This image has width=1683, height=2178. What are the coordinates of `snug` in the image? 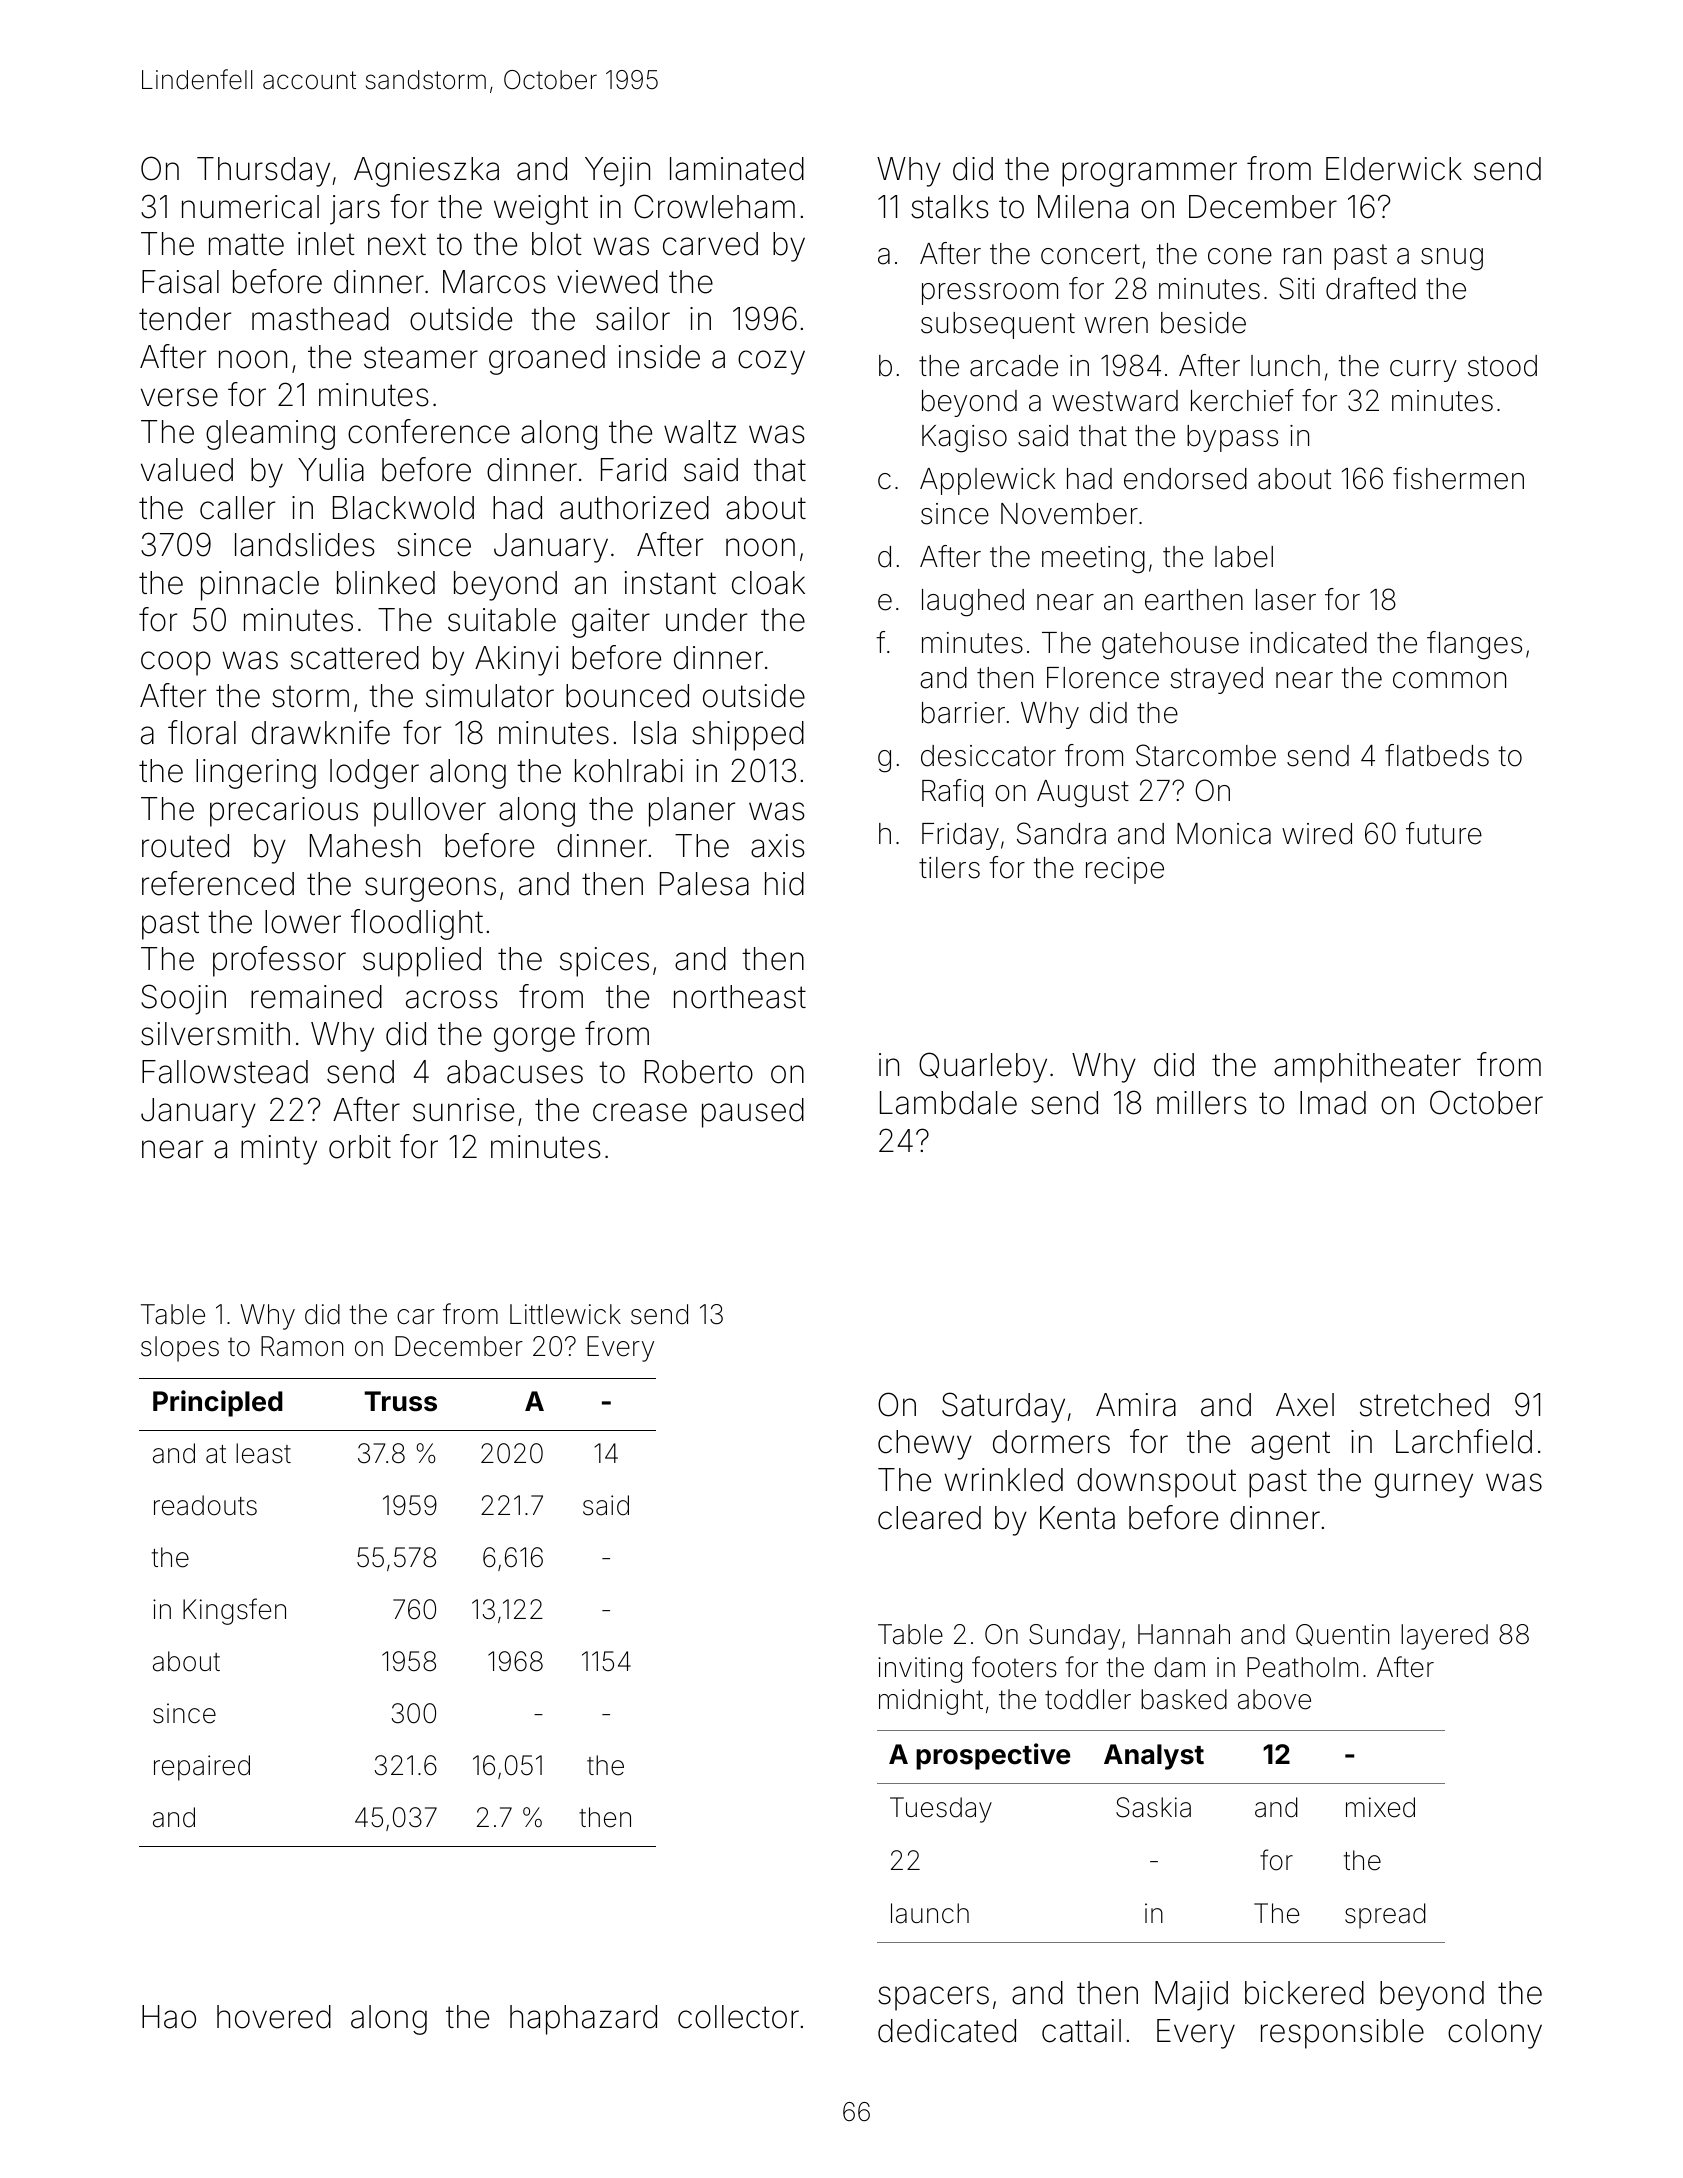 It's located at (1452, 259).
